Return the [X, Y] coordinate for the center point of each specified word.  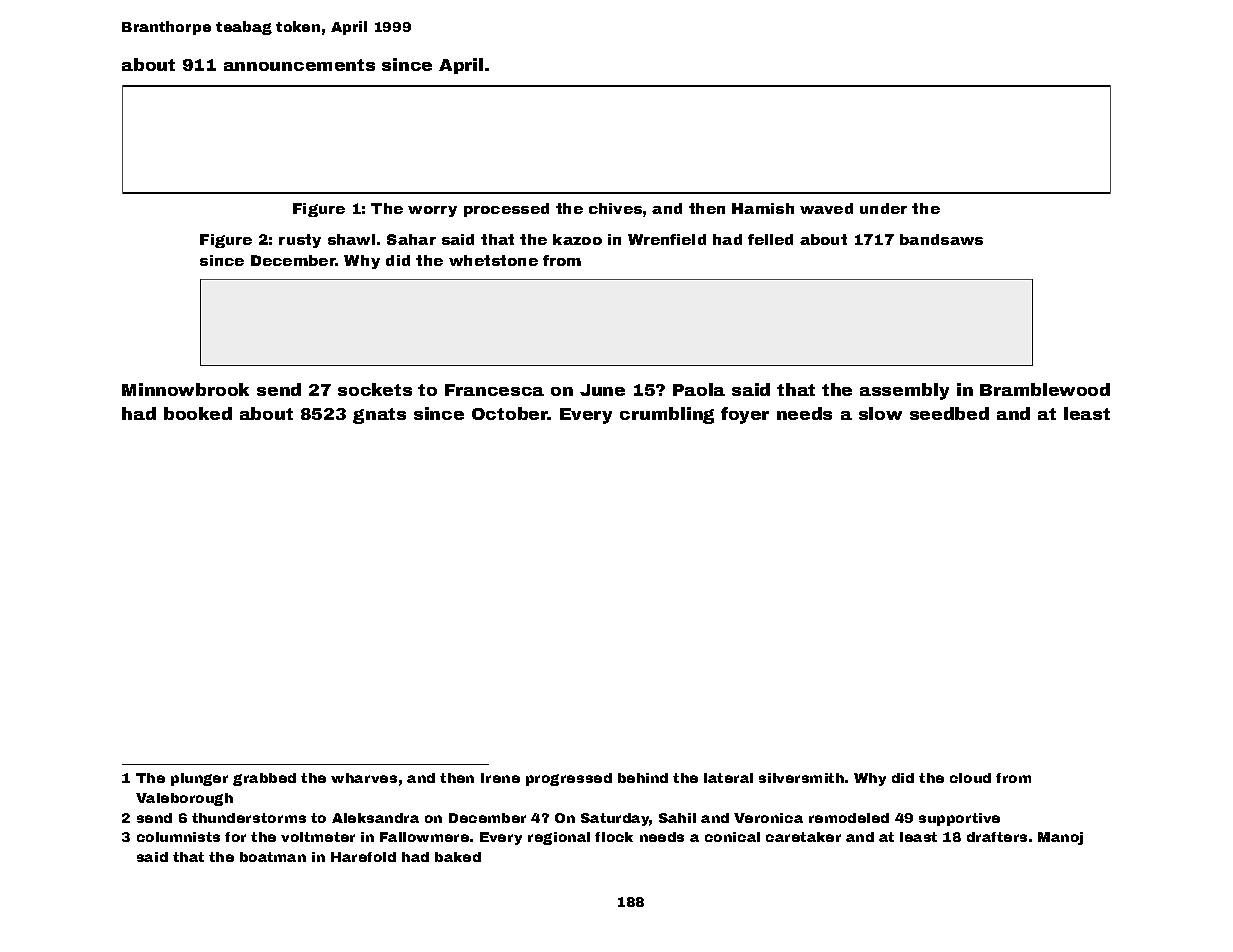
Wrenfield [667, 239]
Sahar [411, 239]
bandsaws [941, 239]
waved [826, 208]
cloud [970, 778]
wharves [364, 778]
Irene [500, 778]
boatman [273, 857]
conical [732, 837]
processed [506, 210]
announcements [299, 65]
